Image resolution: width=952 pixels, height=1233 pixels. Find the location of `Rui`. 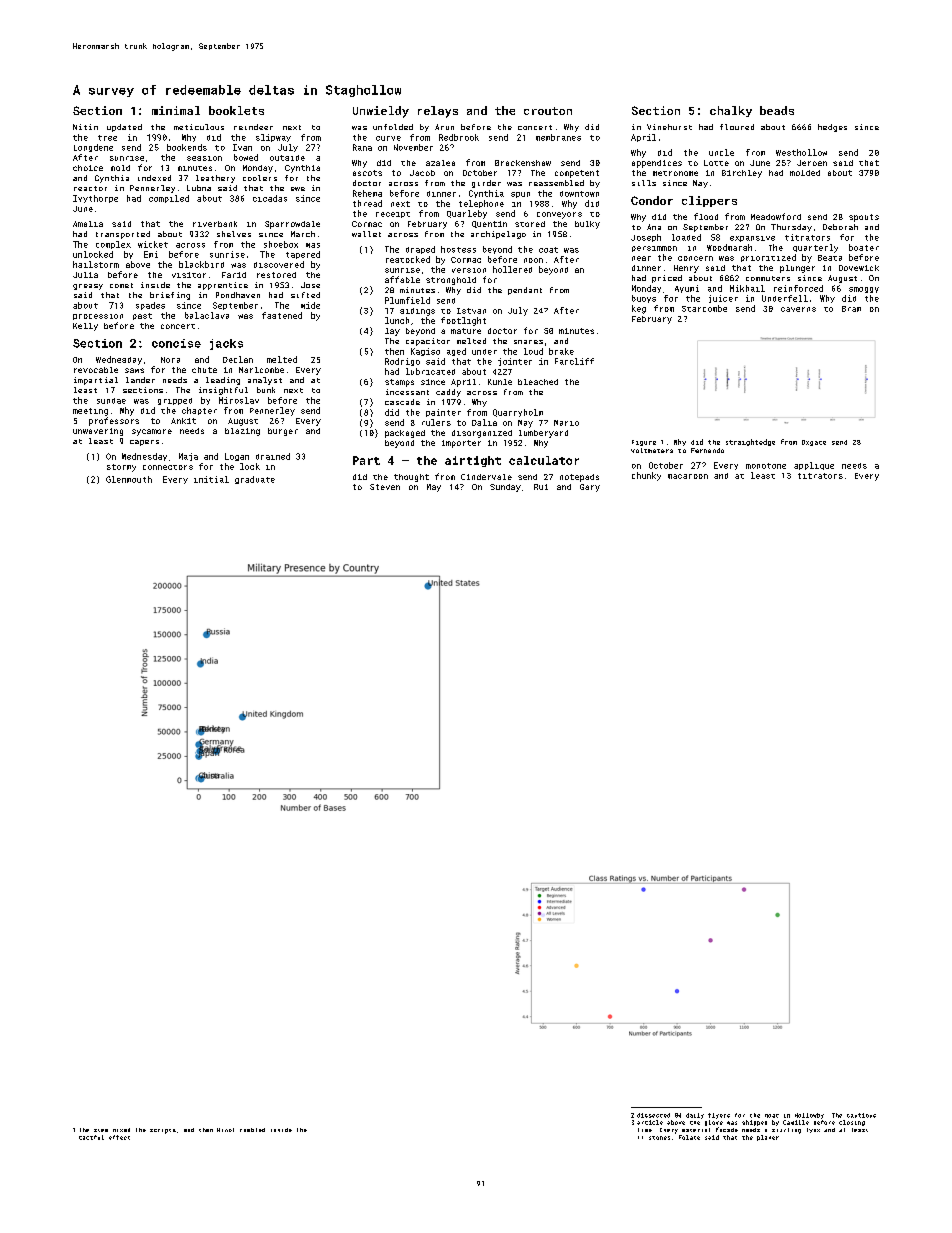

Rui is located at coordinates (541, 487).
